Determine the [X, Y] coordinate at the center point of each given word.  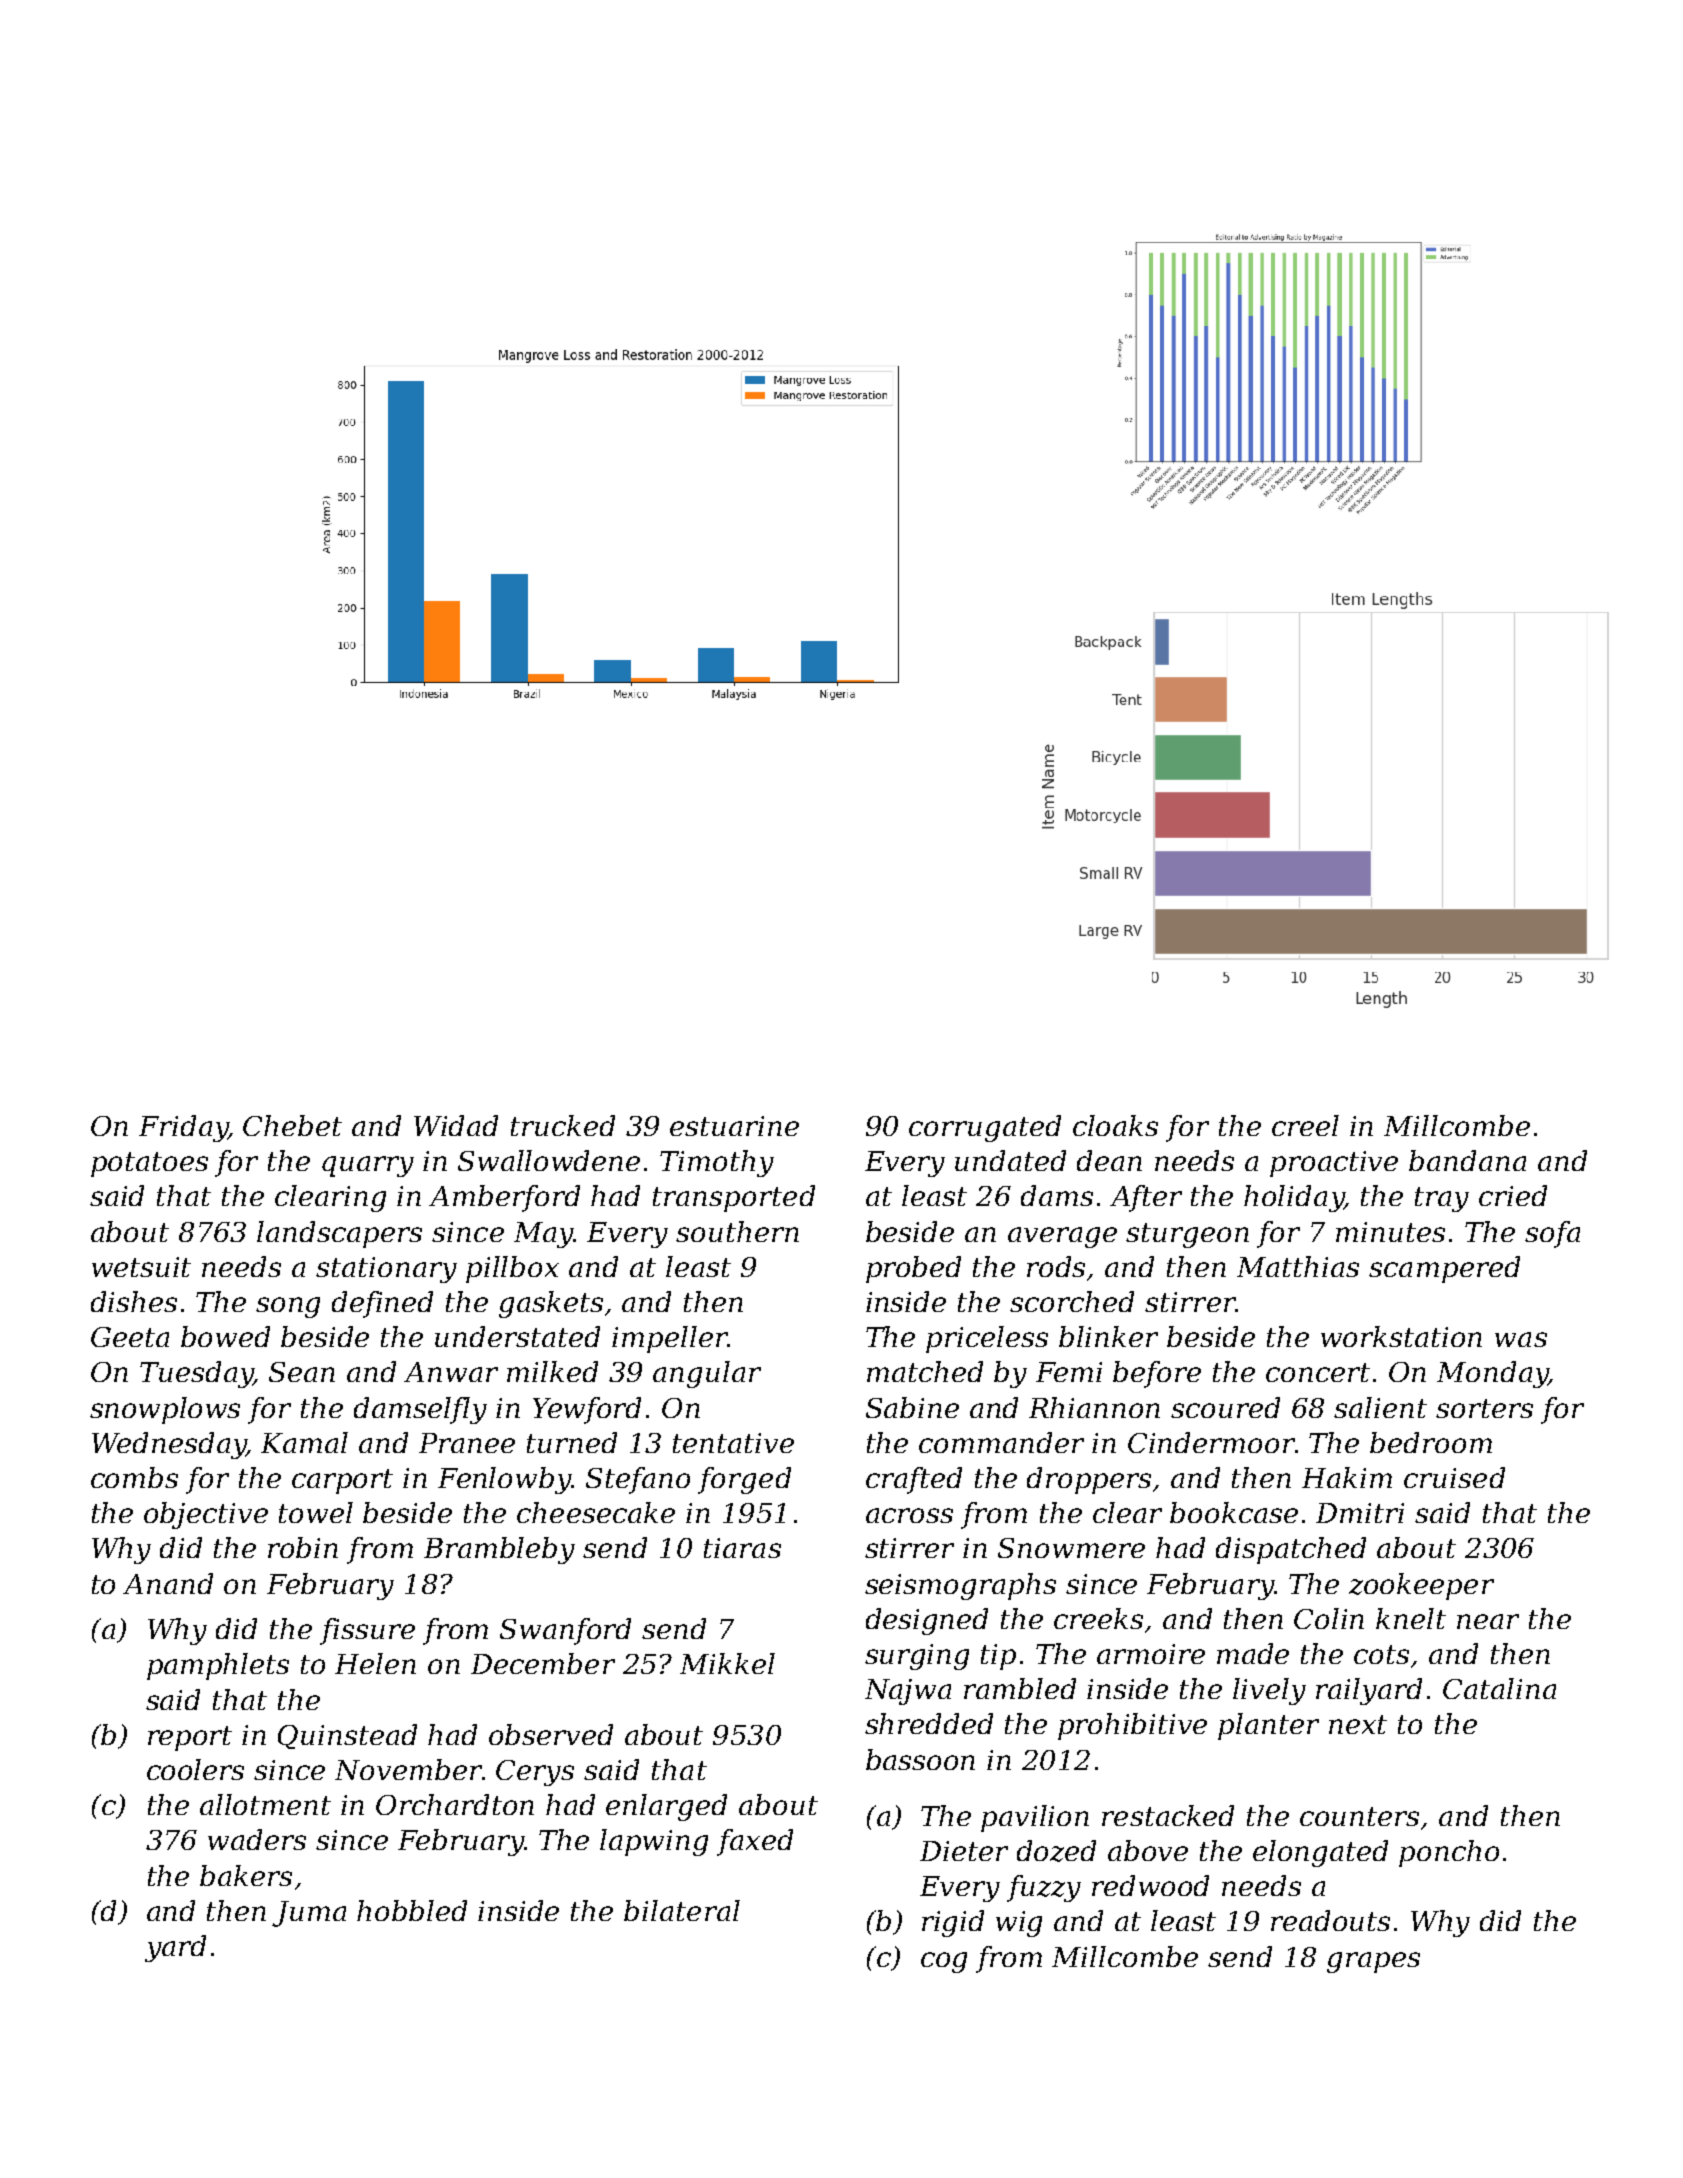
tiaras [742, 1548]
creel [1305, 1125]
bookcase [1234, 1512]
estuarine [734, 1126]
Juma [309, 1914]
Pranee [467, 1443]
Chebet [292, 1125]
